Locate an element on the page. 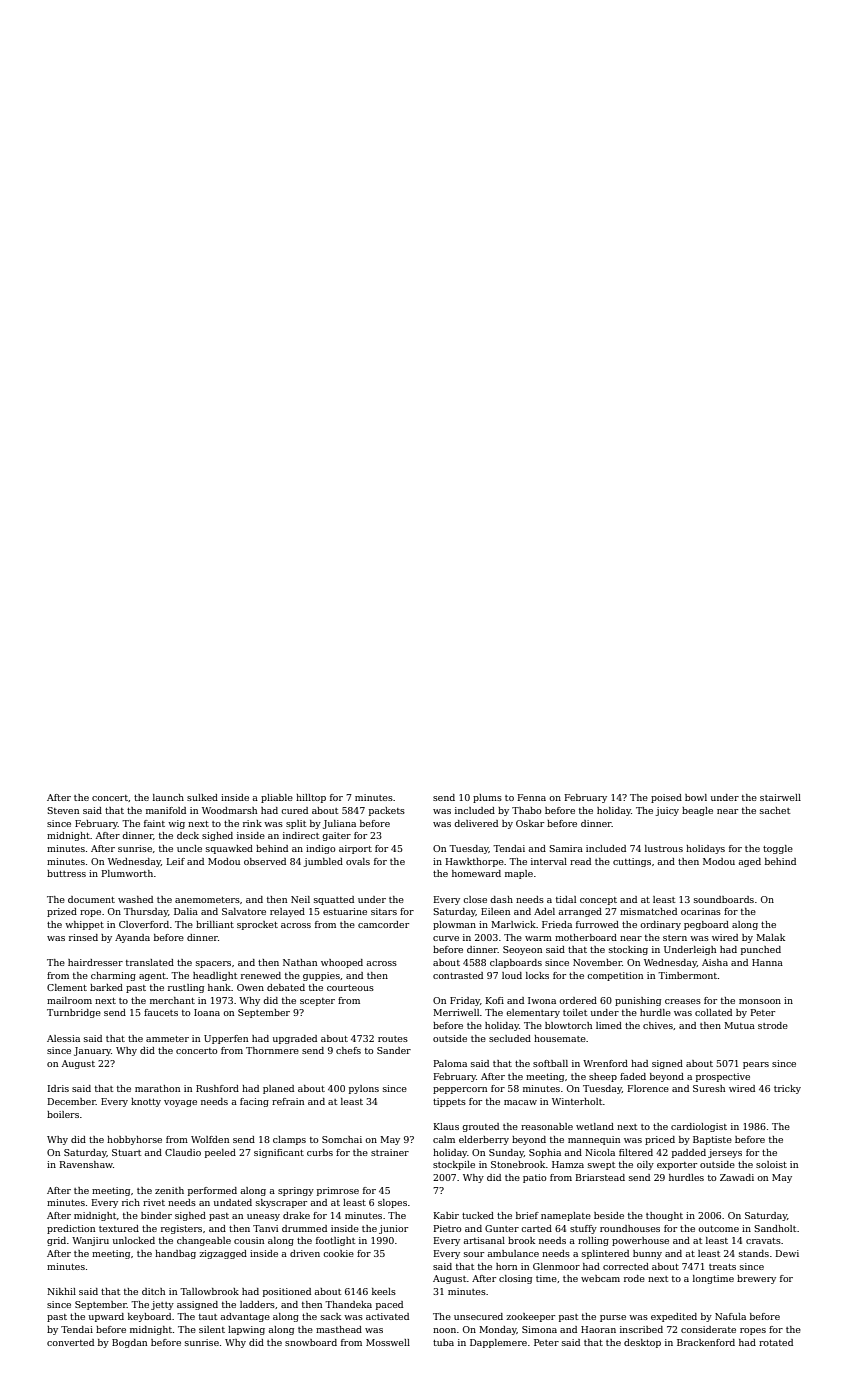  ordinary is located at coordinates (660, 925).
